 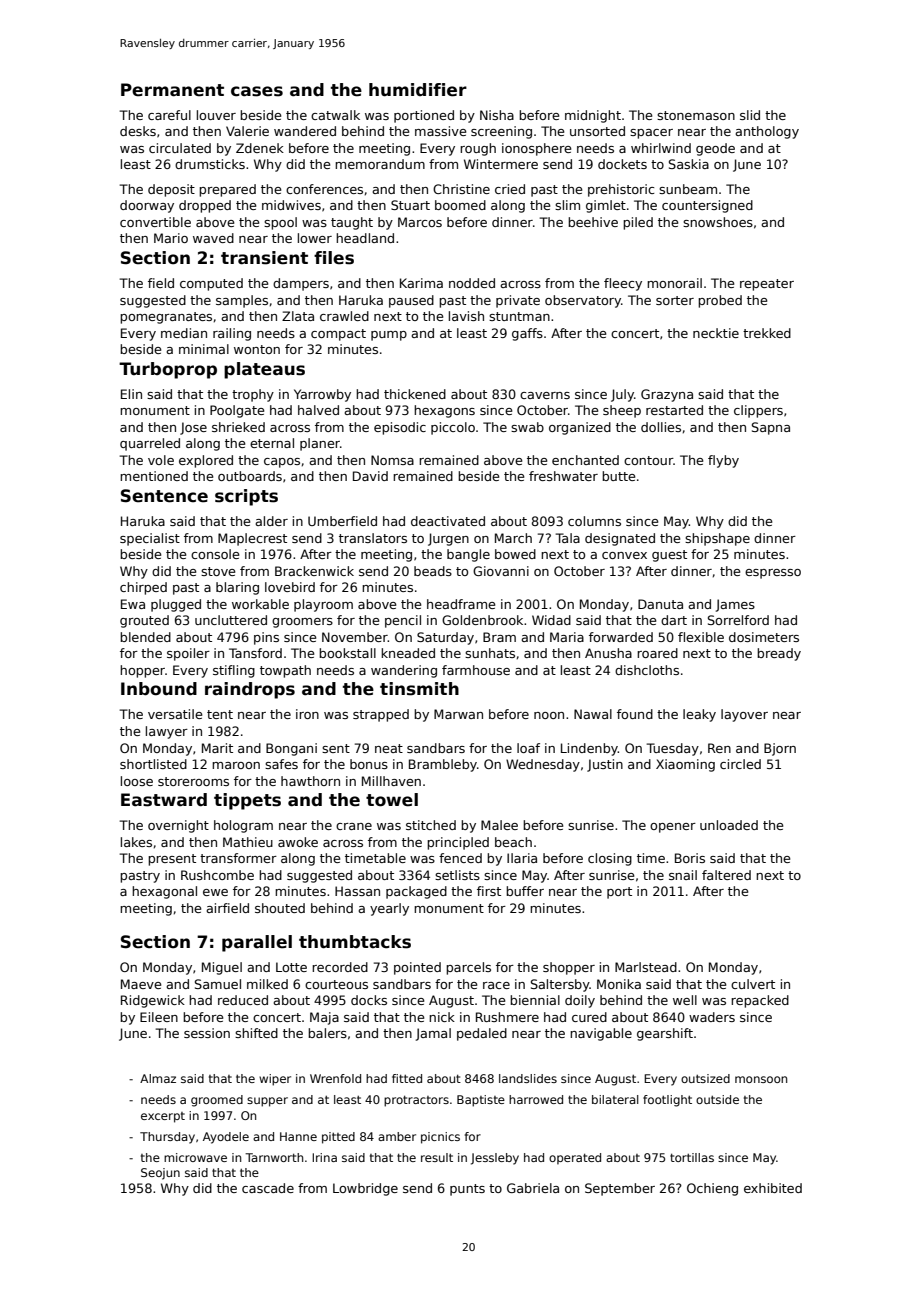 What do you see at coordinates (238, 858) in the image?
I see `transformer` at bounding box center [238, 858].
